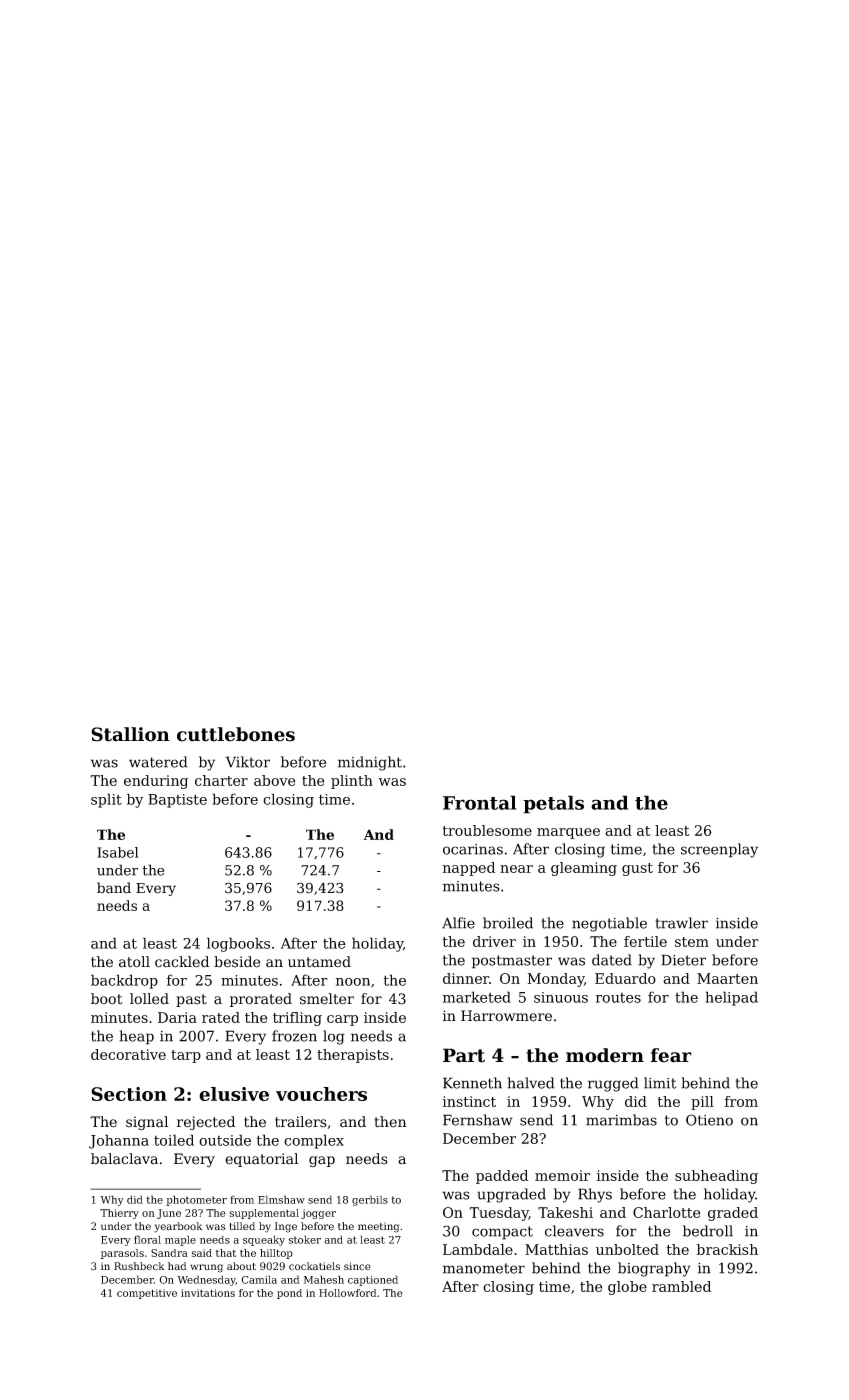 The height and width of the screenshot is (1400, 849). Describe the element at coordinates (719, 850) in the screenshot. I see `screenplay` at that location.
